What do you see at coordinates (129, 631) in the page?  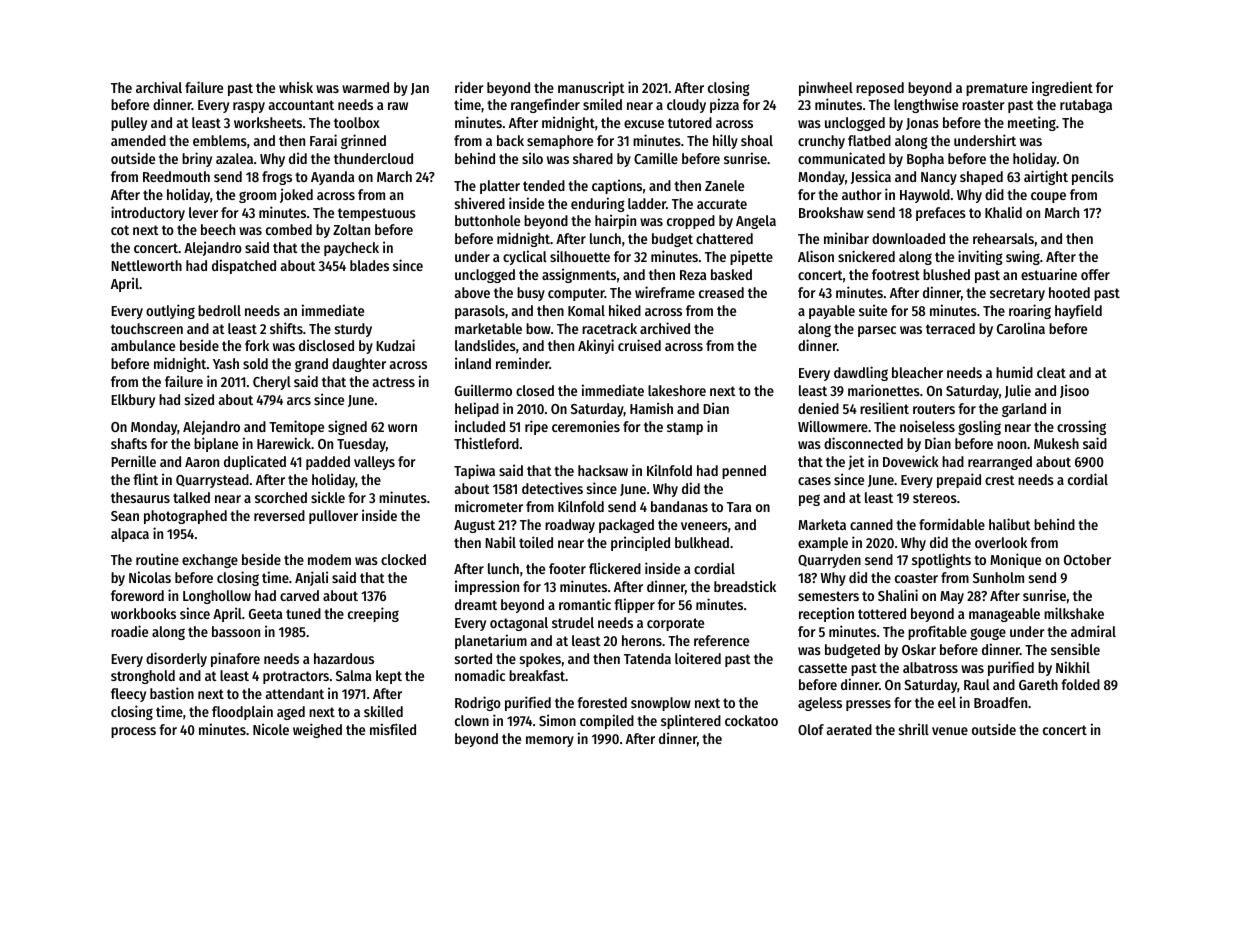 I see `roadie` at bounding box center [129, 631].
